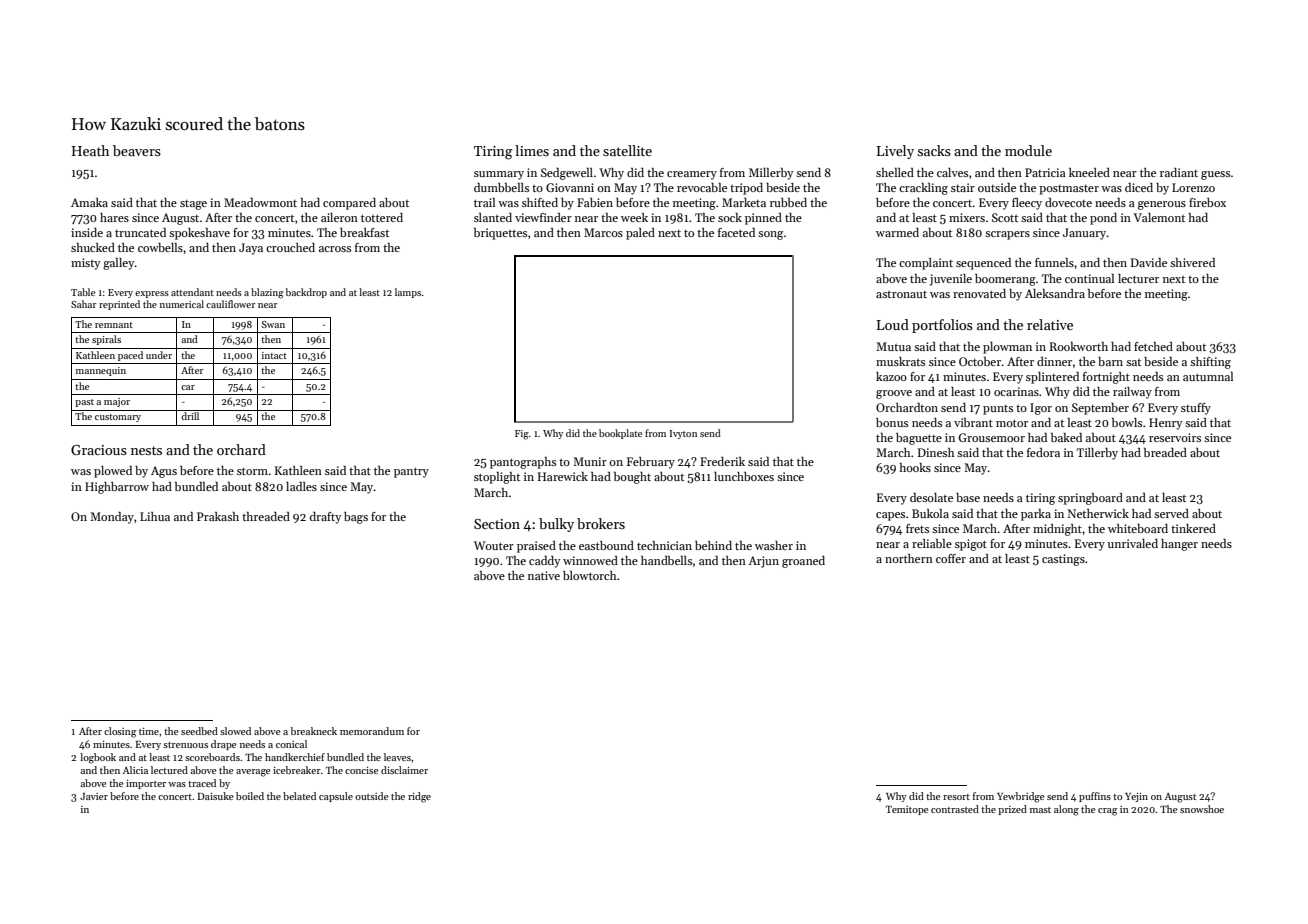 This screenshot has height=924, width=1308. What do you see at coordinates (1063, 560) in the screenshot?
I see `castings` at bounding box center [1063, 560].
